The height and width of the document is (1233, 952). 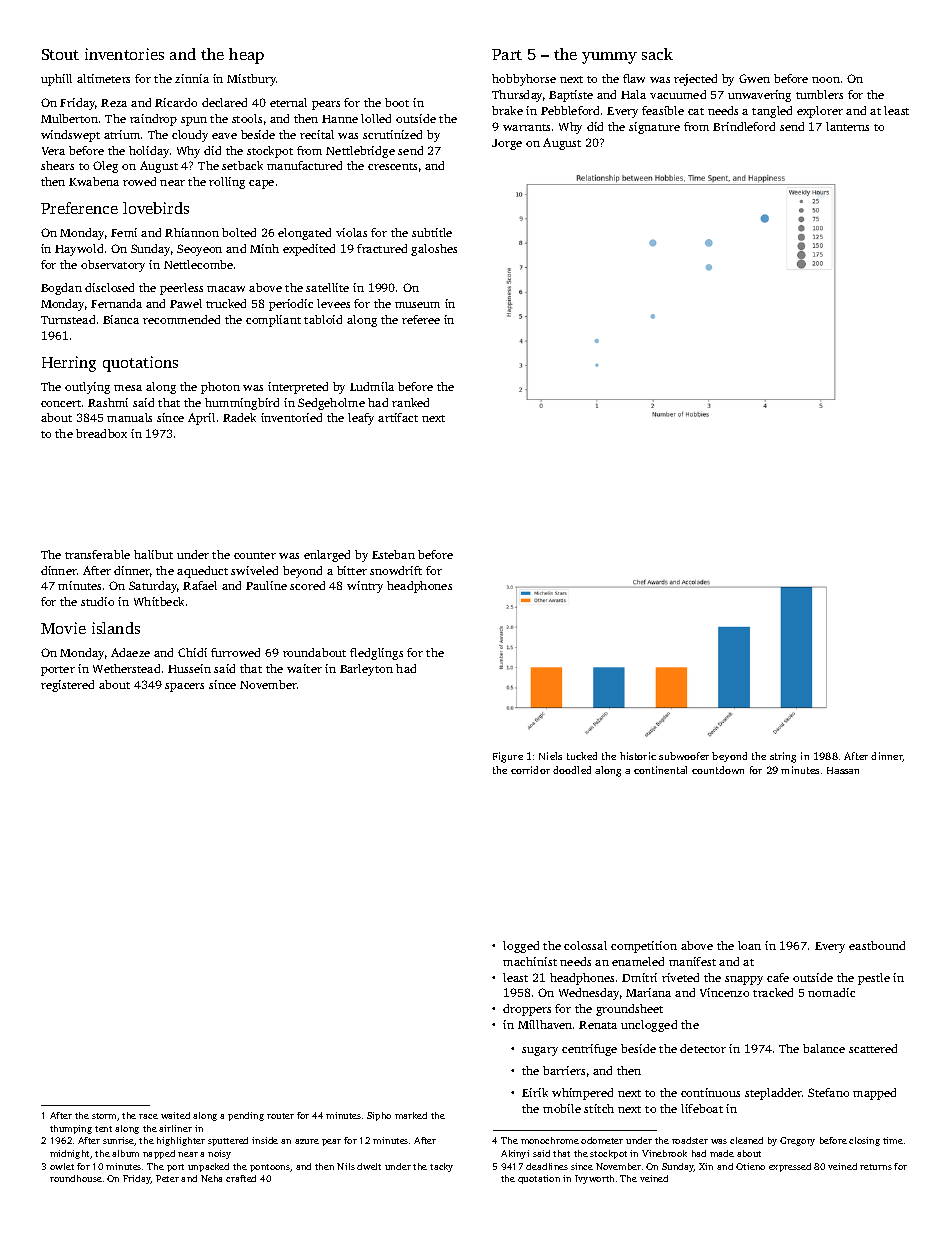 What do you see at coordinates (396, 570) in the document?
I see `snowdrift` at bounding box center [396, 570].
